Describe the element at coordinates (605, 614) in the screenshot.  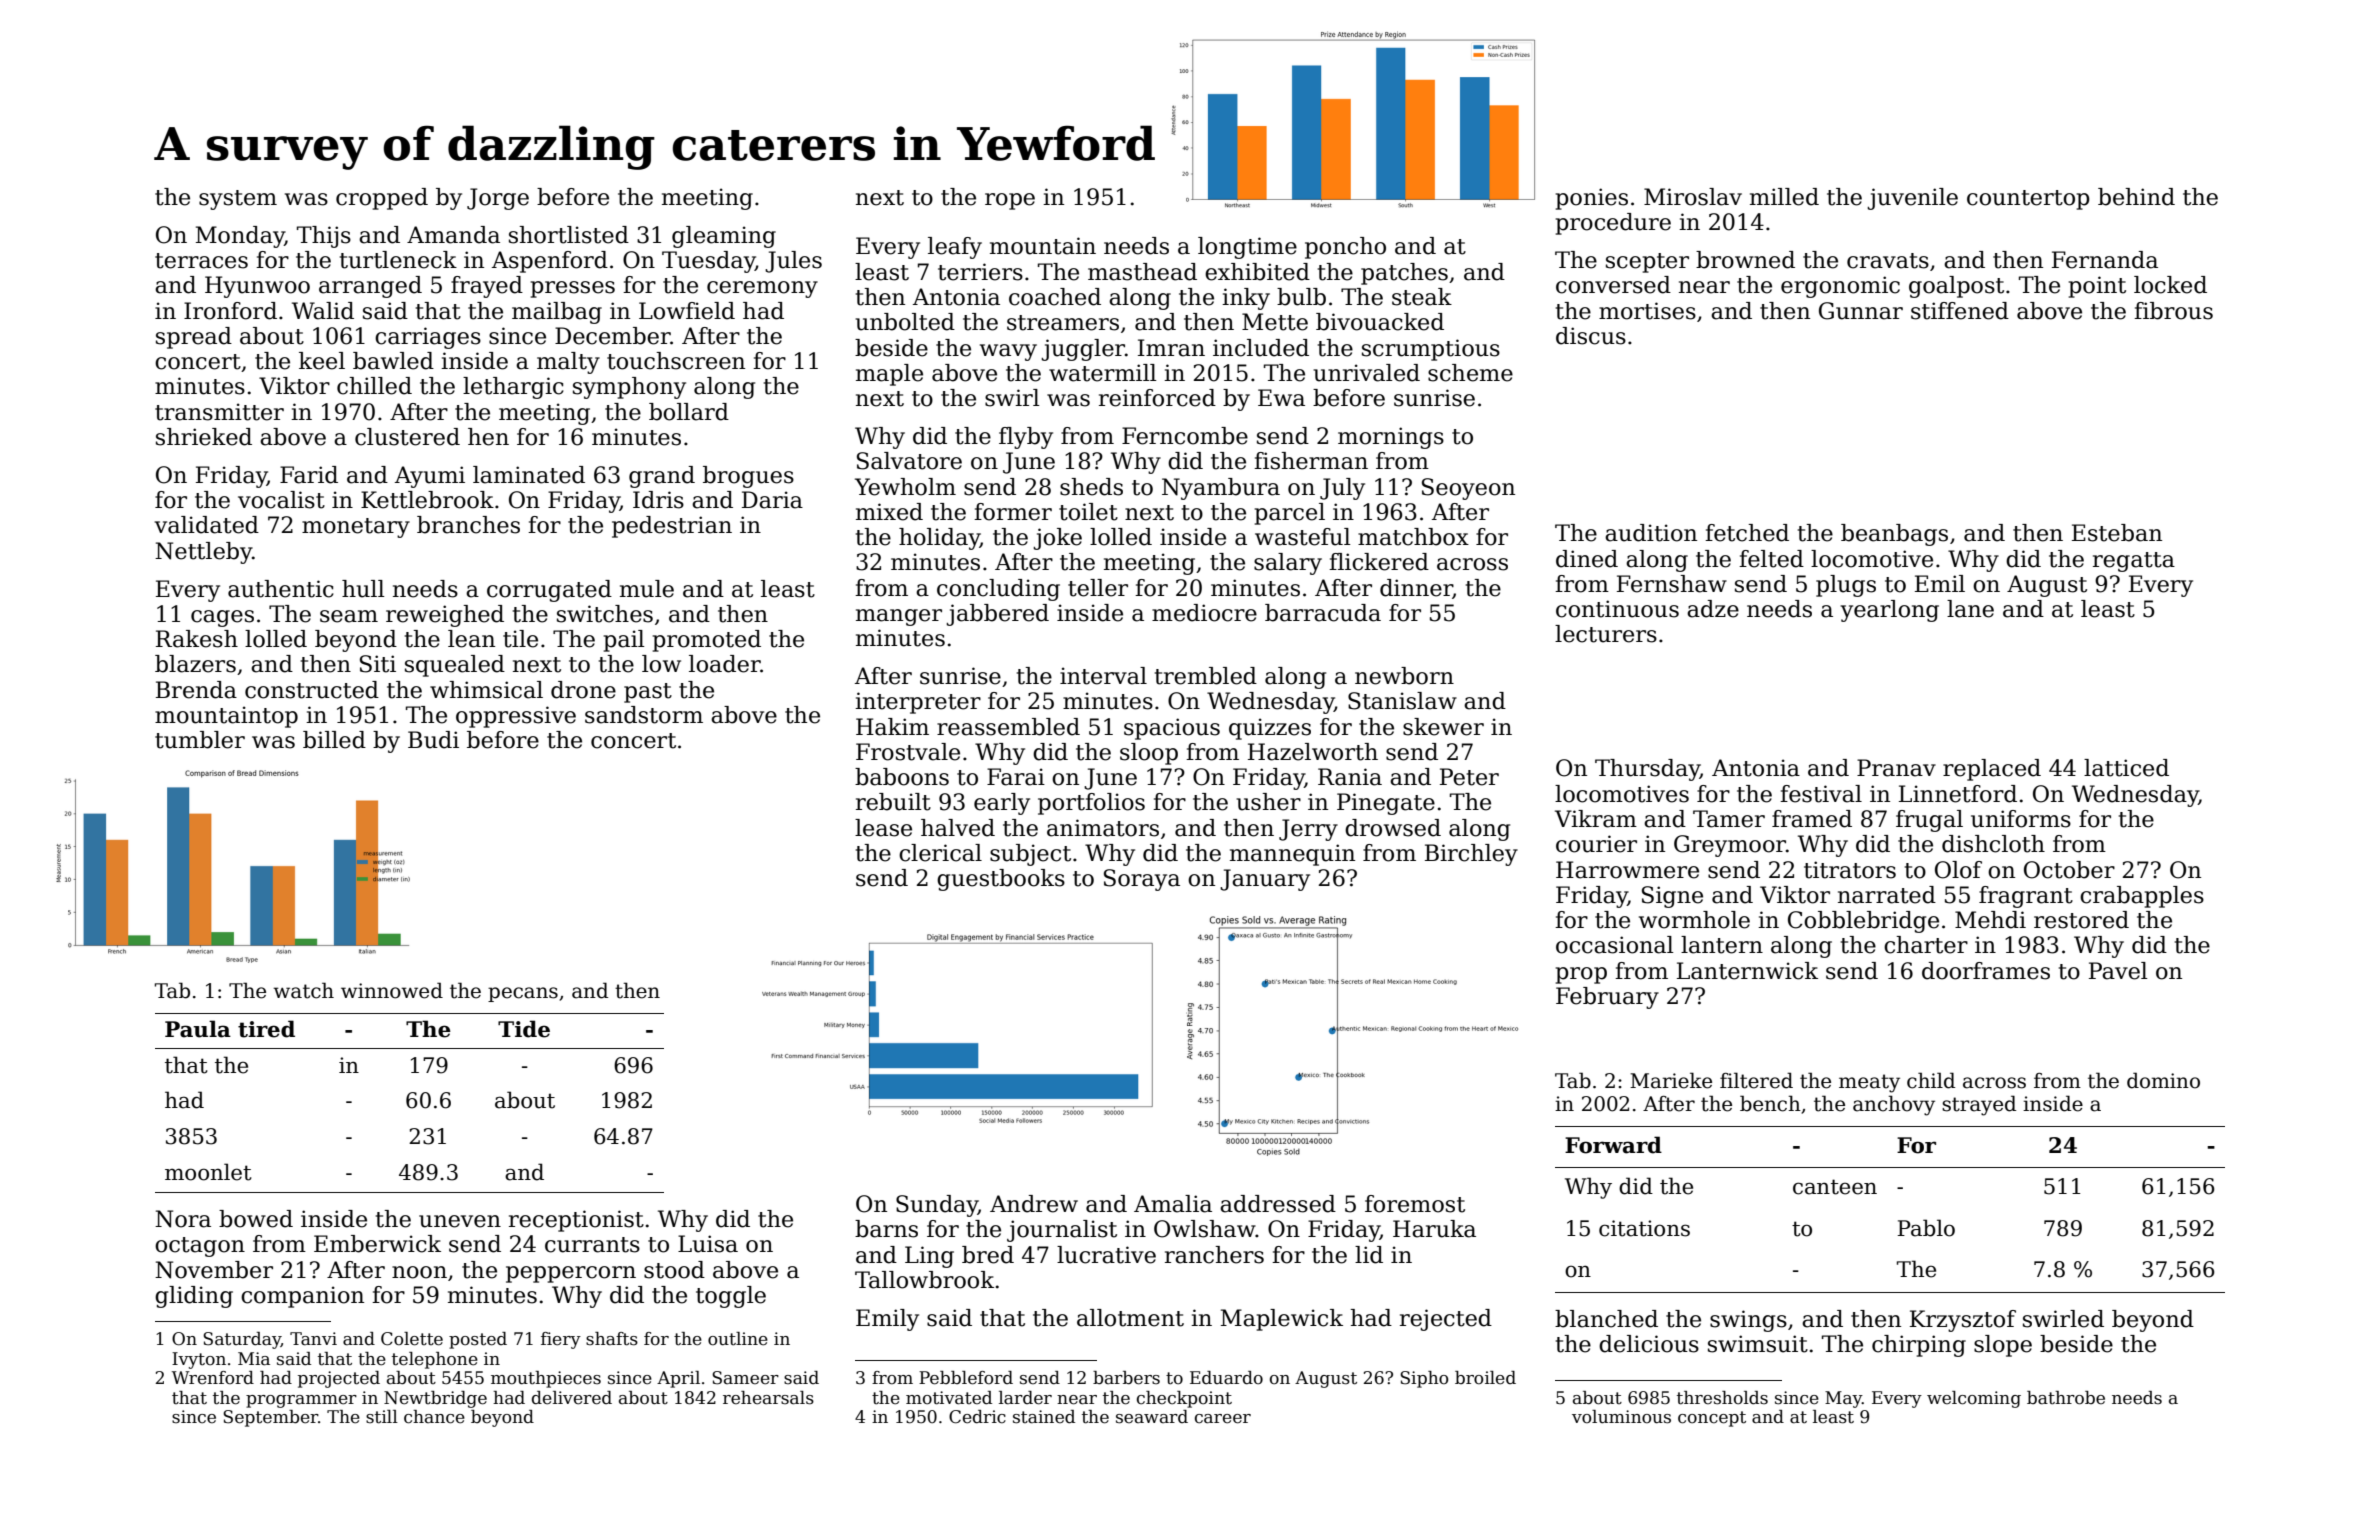
I see `switches` at that location.
